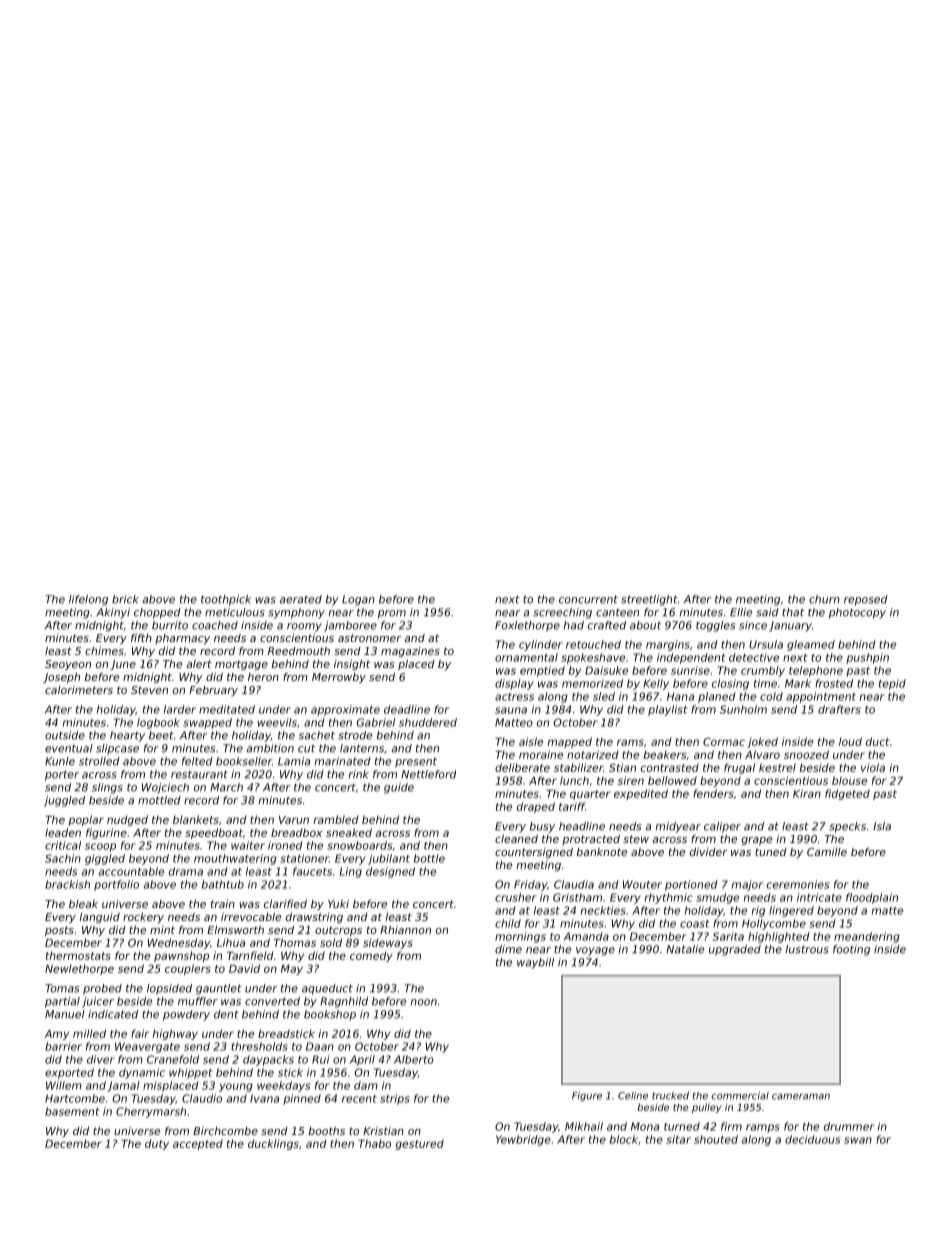 This image has width=952, height=1233. I want to click on shuddered, so click(428, 722).
